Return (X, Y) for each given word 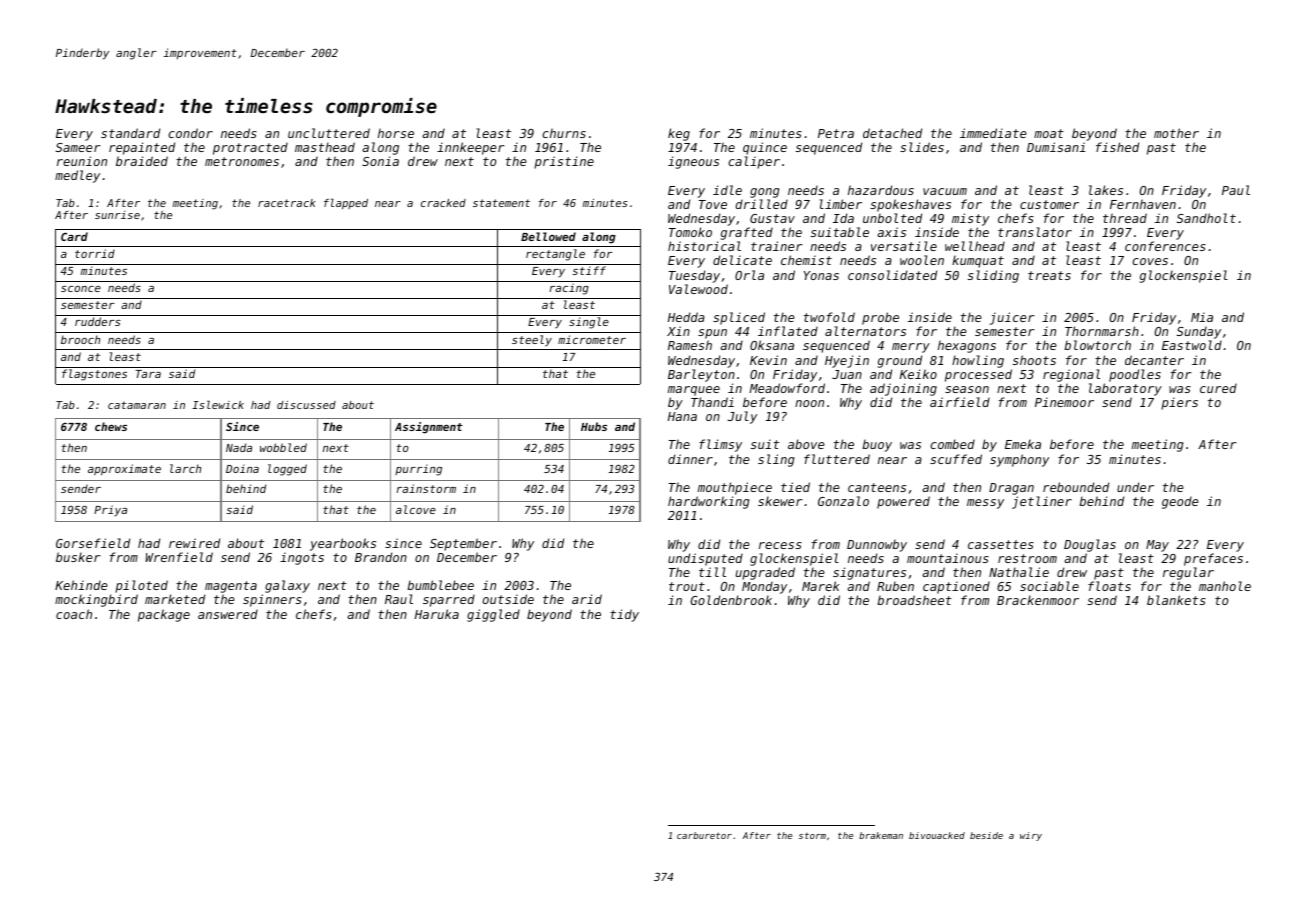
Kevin (768, 360)
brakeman (881, 835)
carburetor (704, 835)
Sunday (1199, 333)
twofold (829, 317)
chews (111, 426)
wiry (1031, 836)
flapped (346, 203)
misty (970, 219)
